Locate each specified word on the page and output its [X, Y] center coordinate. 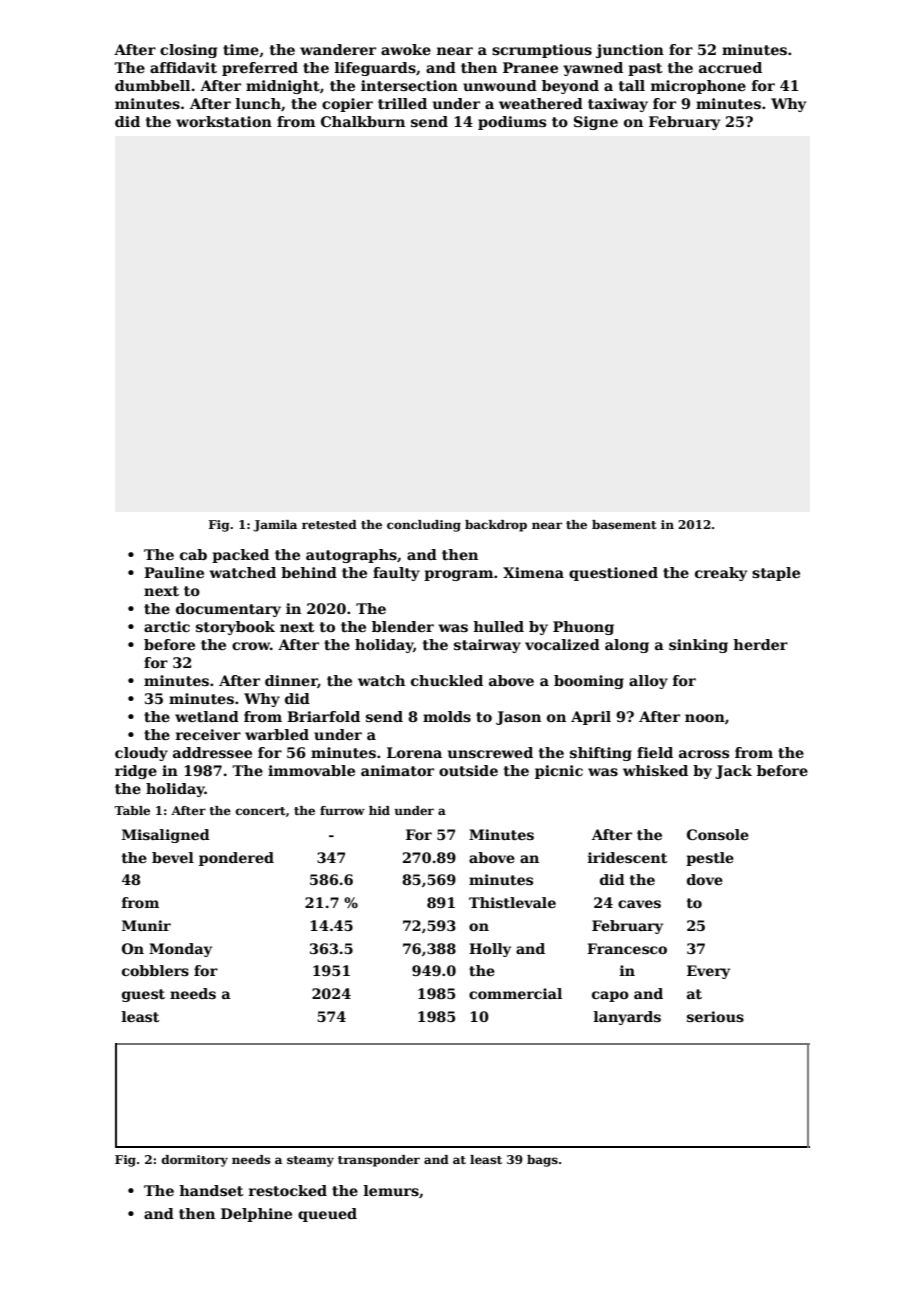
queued [327, 1215]
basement [624, 524]
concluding [424, 526]
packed [240, 556]
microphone [698, 87]
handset [211, 1190]
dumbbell [152, 85]
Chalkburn [363, 121]
